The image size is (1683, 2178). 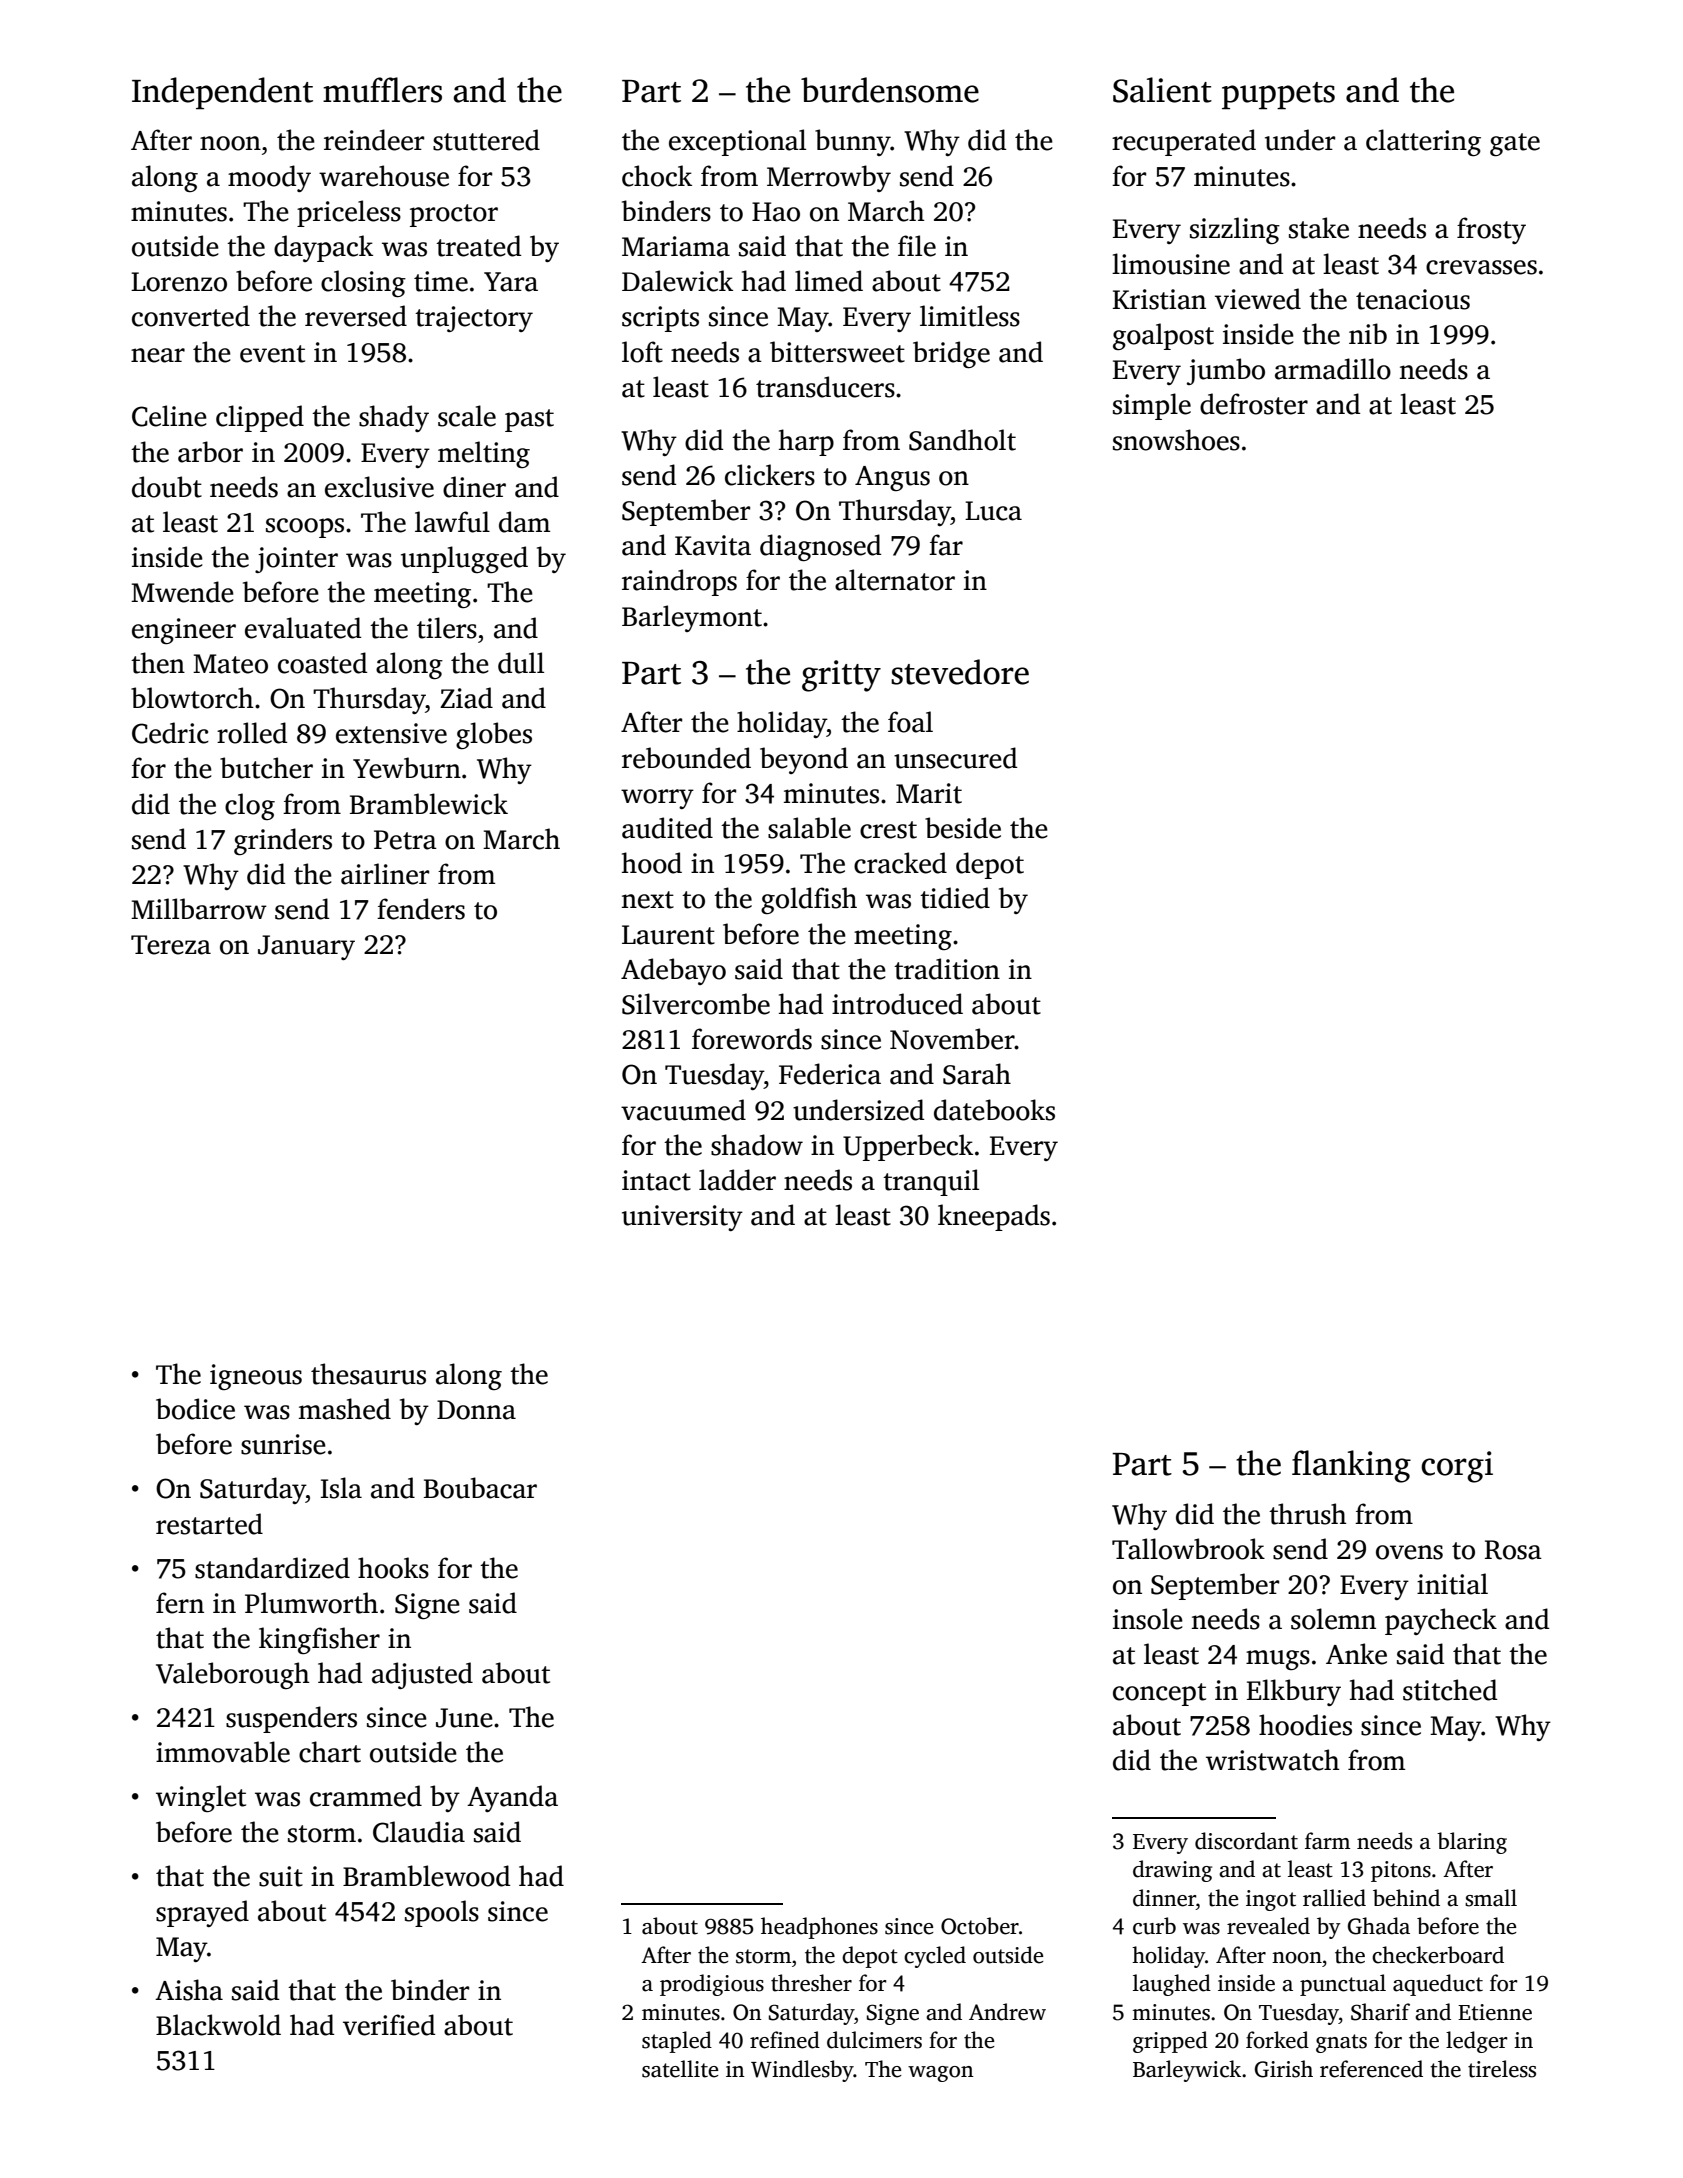 I want to click on concept, so click(x=1159, y=1694).
